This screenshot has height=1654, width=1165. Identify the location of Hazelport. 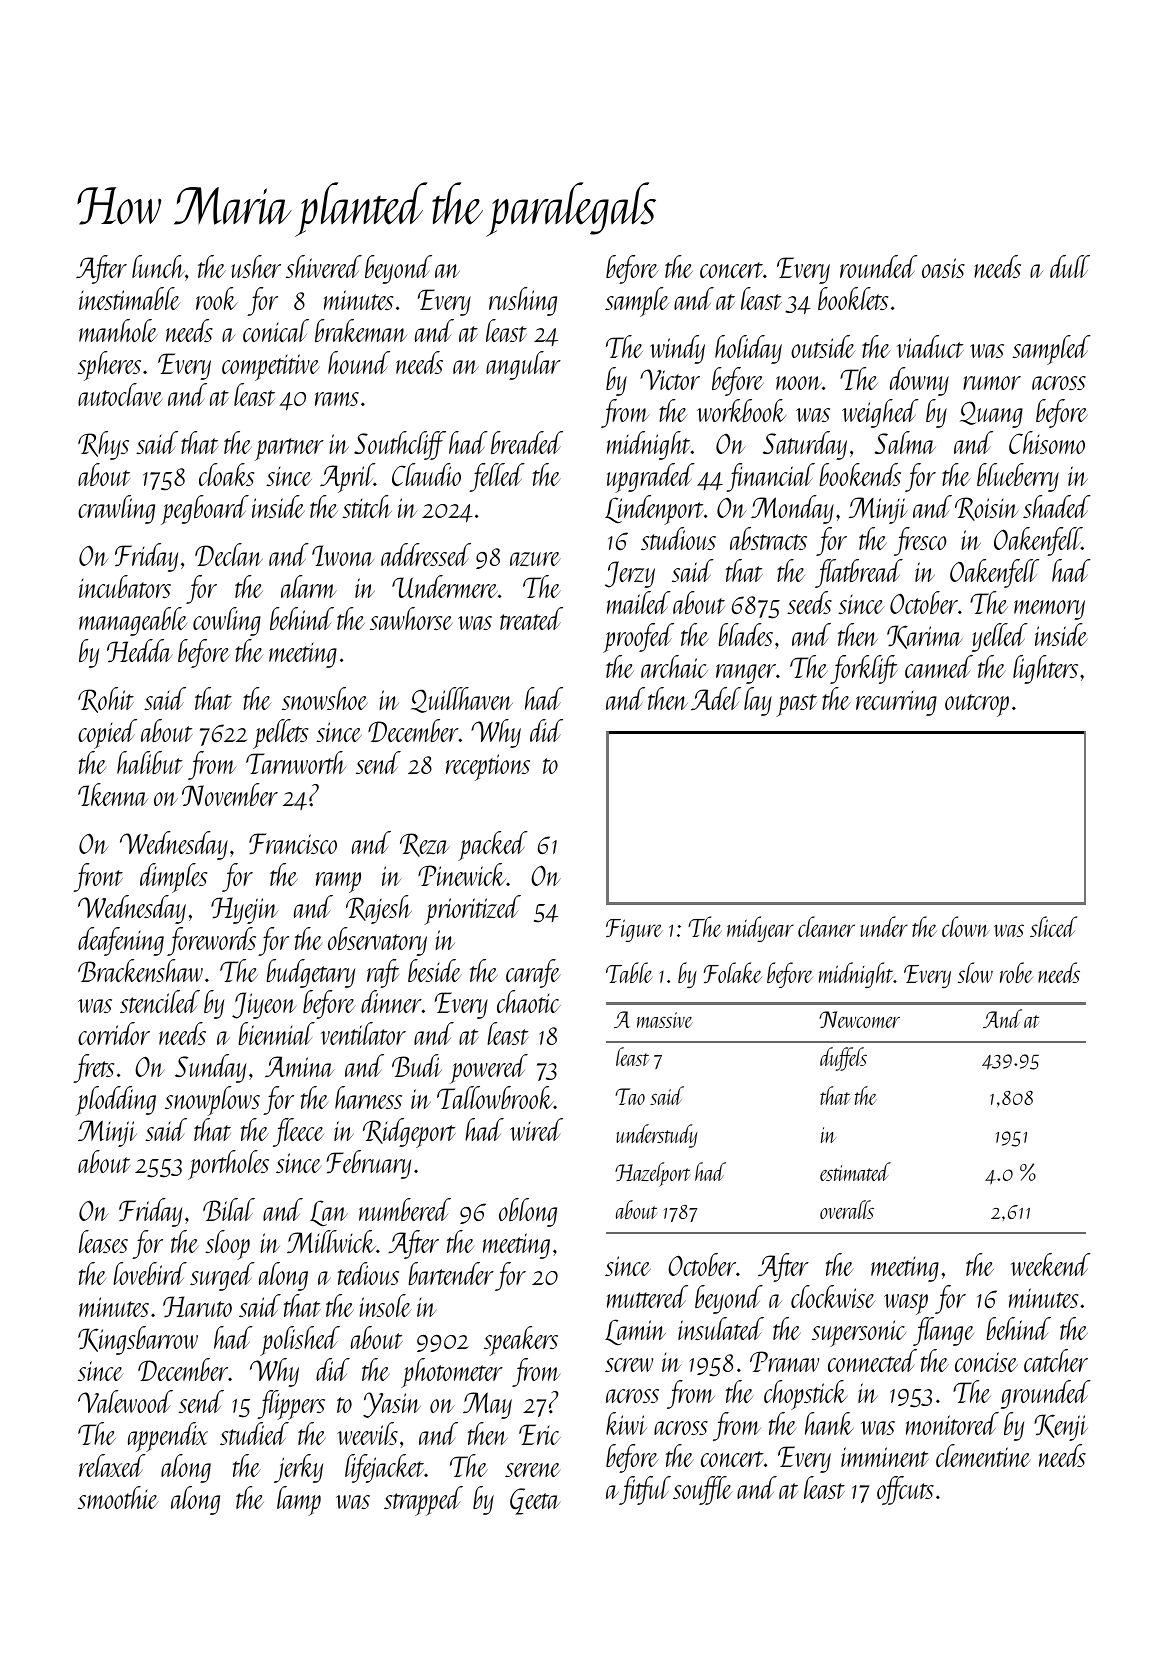
(652, 1174).
